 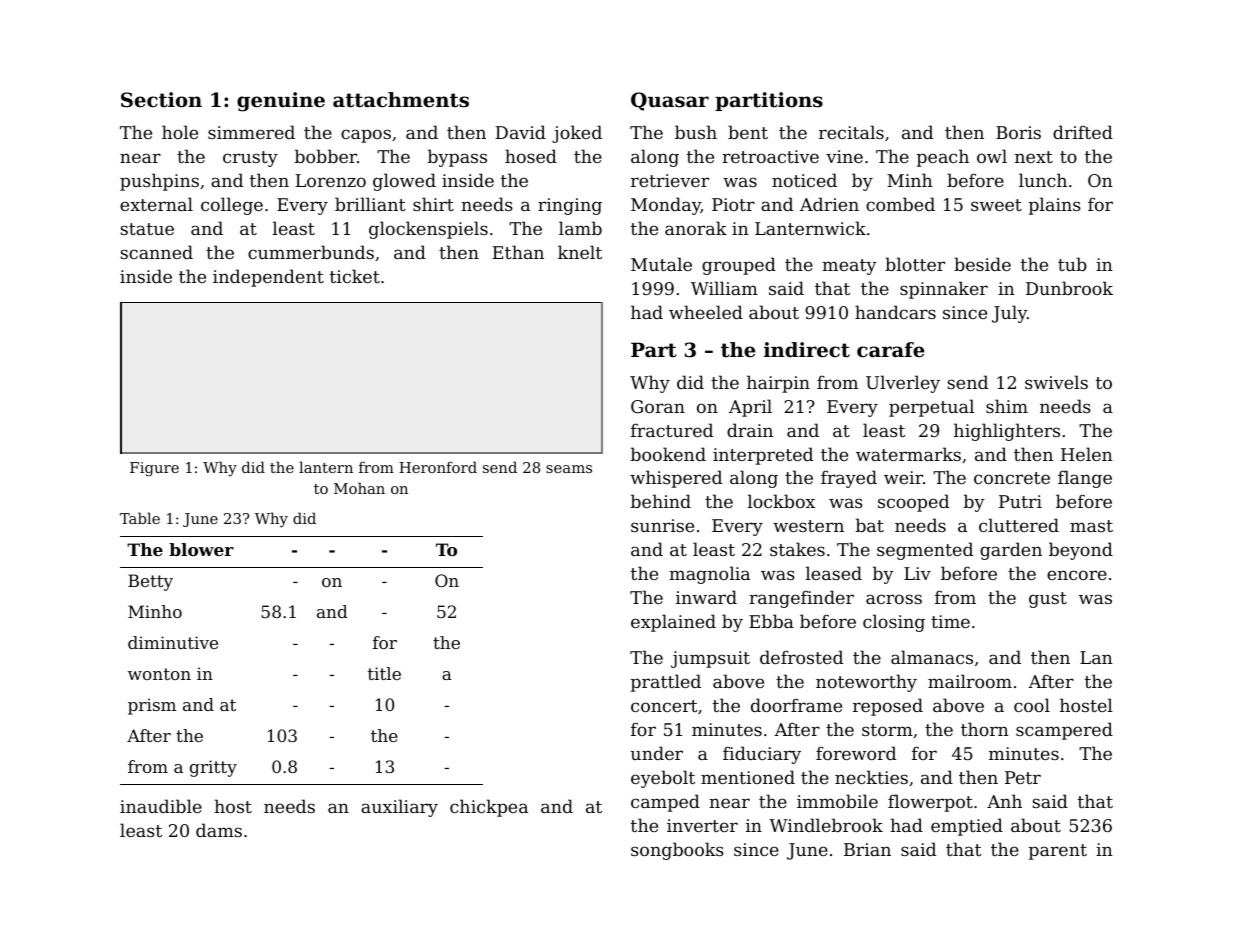 What do you see at coordinates (399, 808) in the page?
I see `auxiliary` at bounding box center [399, 808].
